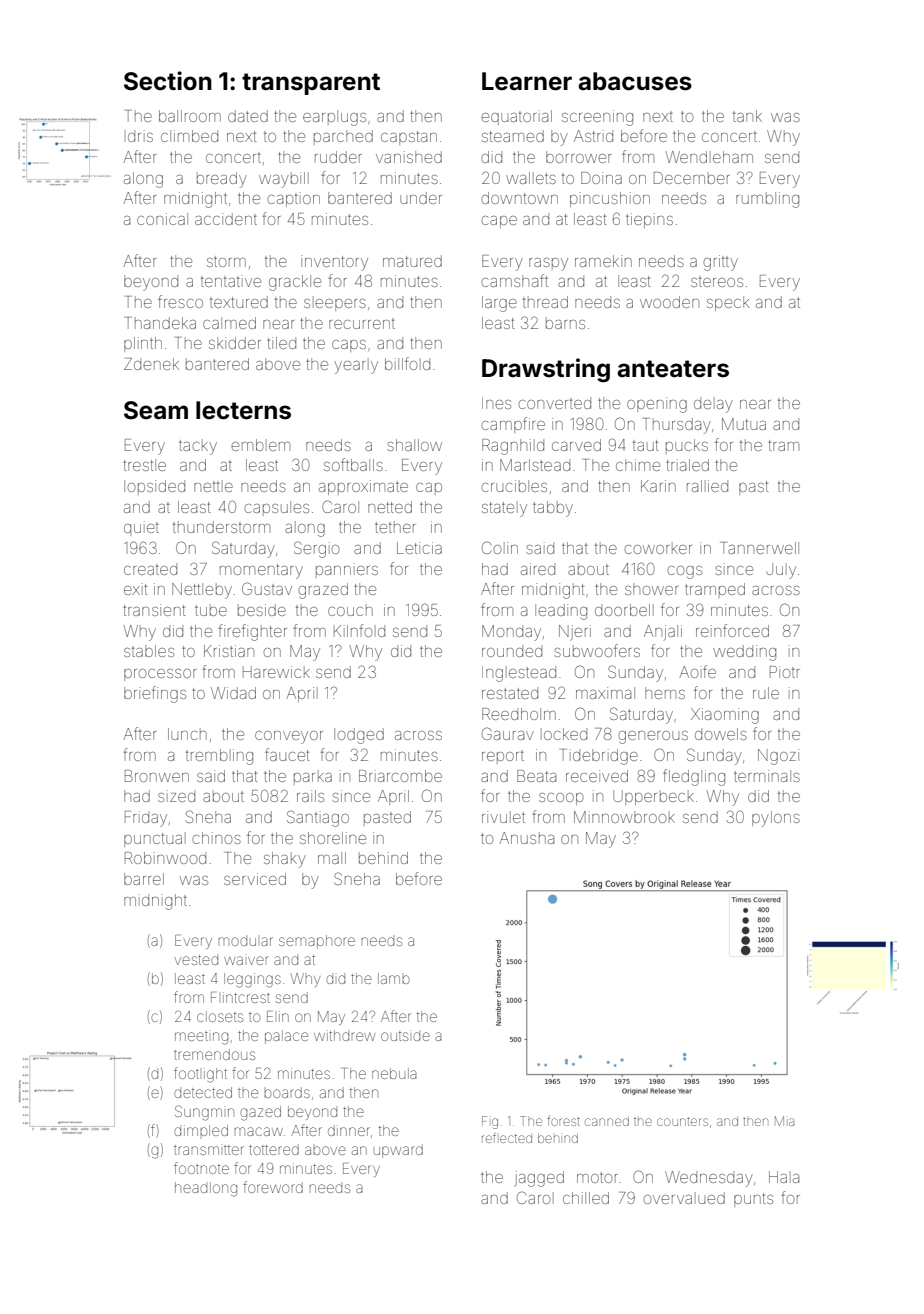  What do you see at coordinates (260, 445) in the screenshot?
I see `emblem` at bounding box center [260, 445].
